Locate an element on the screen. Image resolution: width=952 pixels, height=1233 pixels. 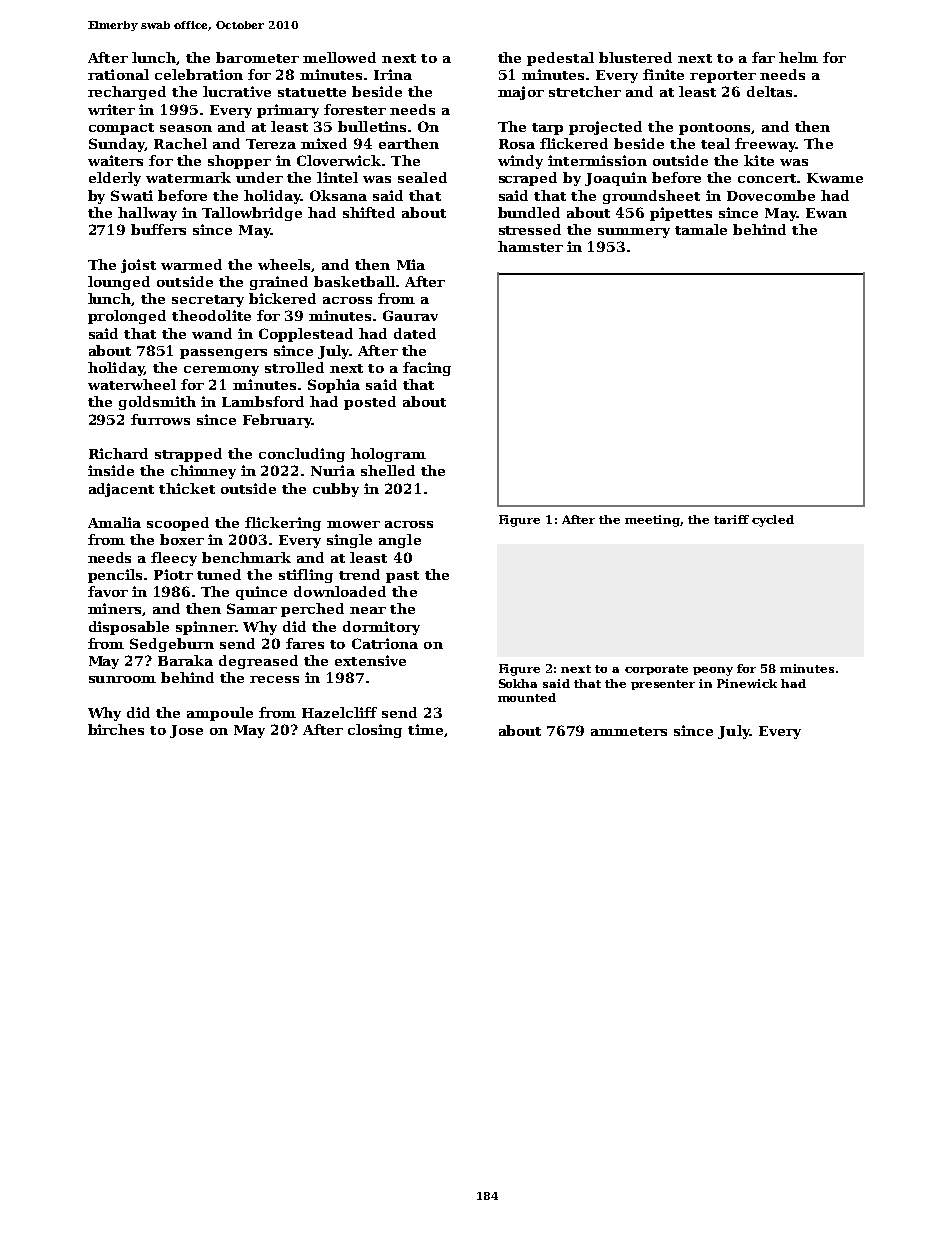
shelled is located at coordinates (388, 470).
